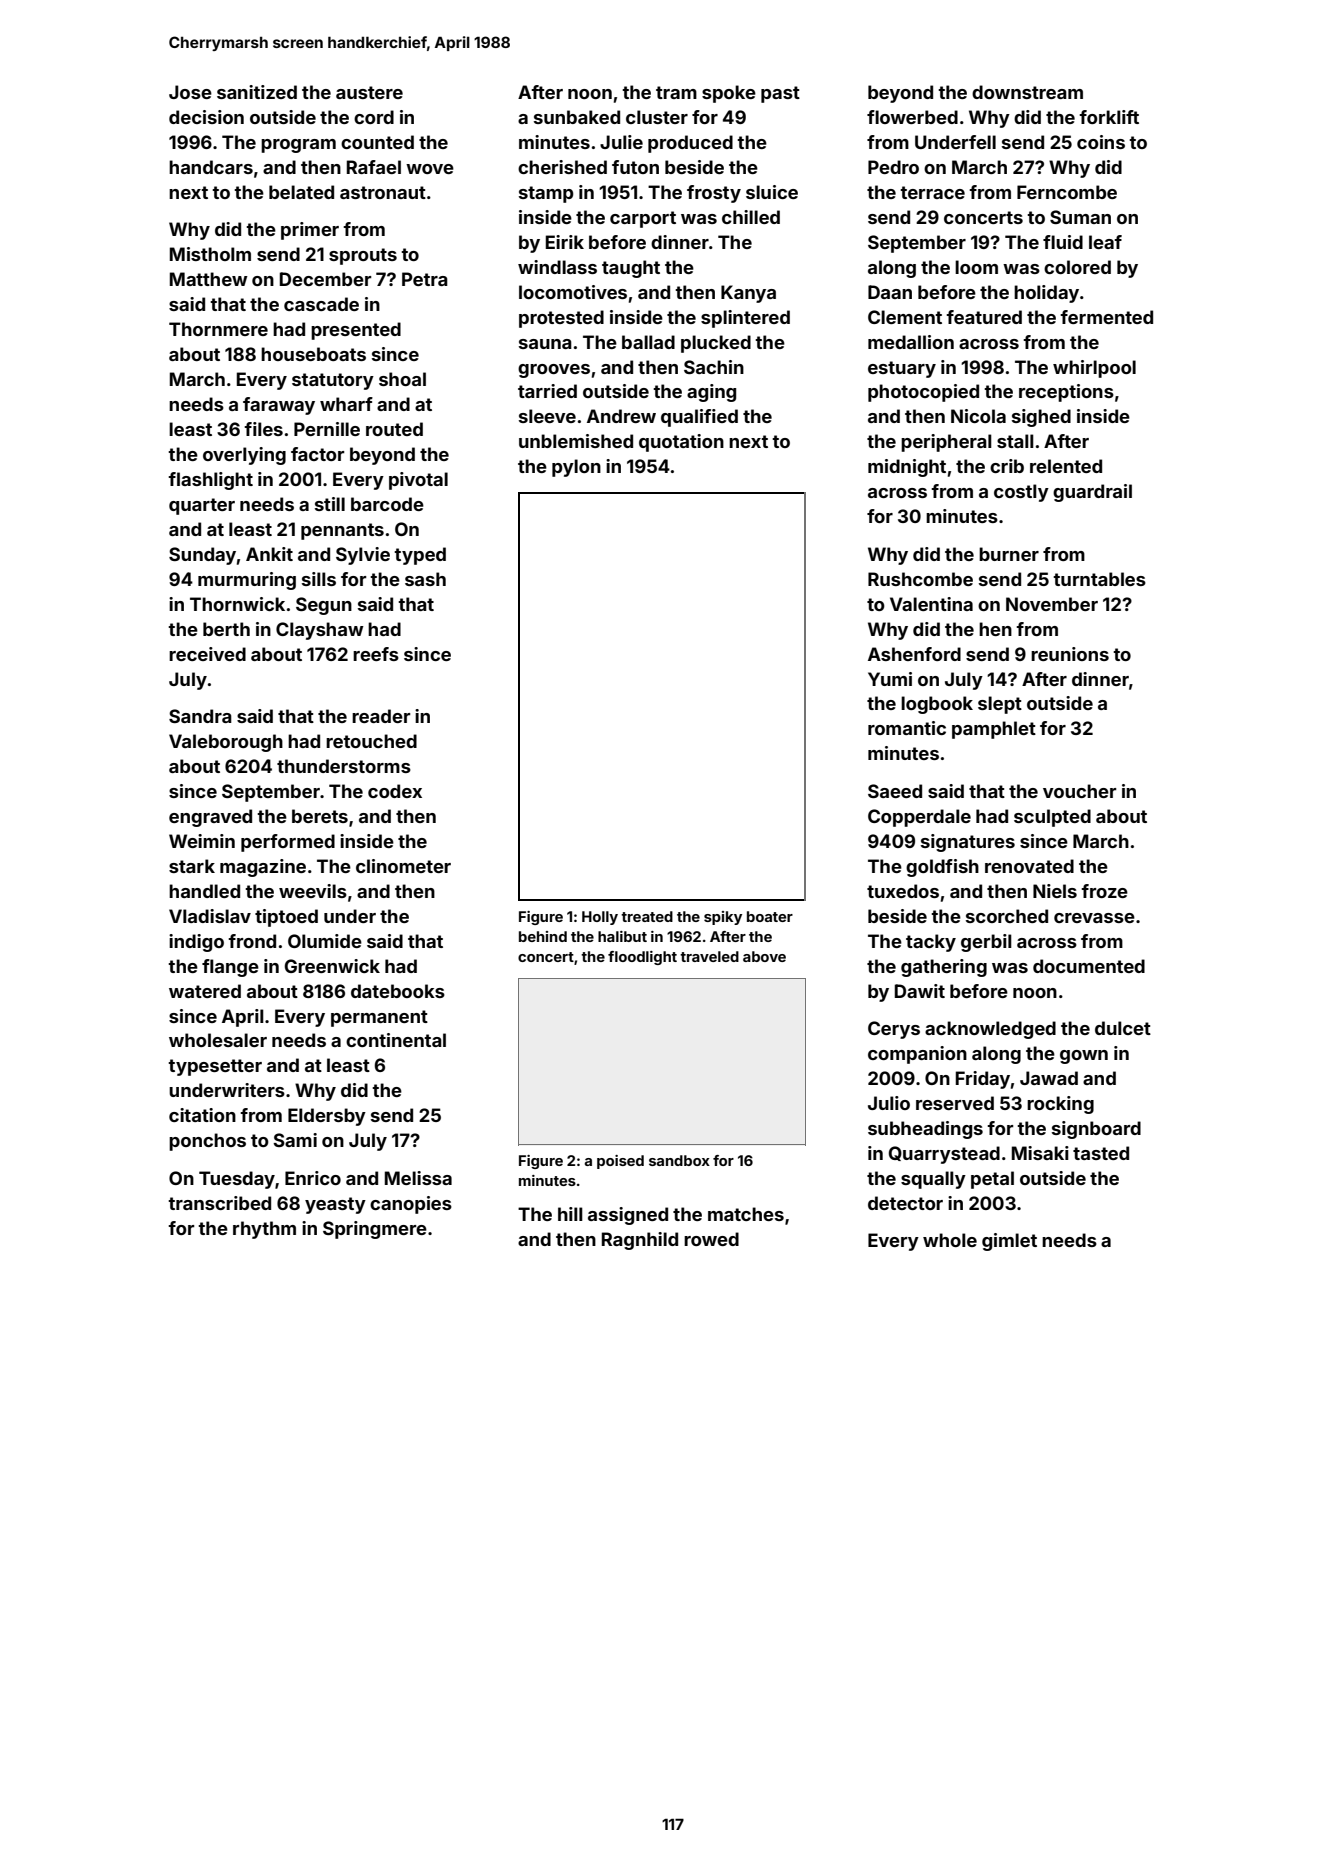  Describe the element at coordinates (576, 441) in the image. I see `unblemished` at that location.
